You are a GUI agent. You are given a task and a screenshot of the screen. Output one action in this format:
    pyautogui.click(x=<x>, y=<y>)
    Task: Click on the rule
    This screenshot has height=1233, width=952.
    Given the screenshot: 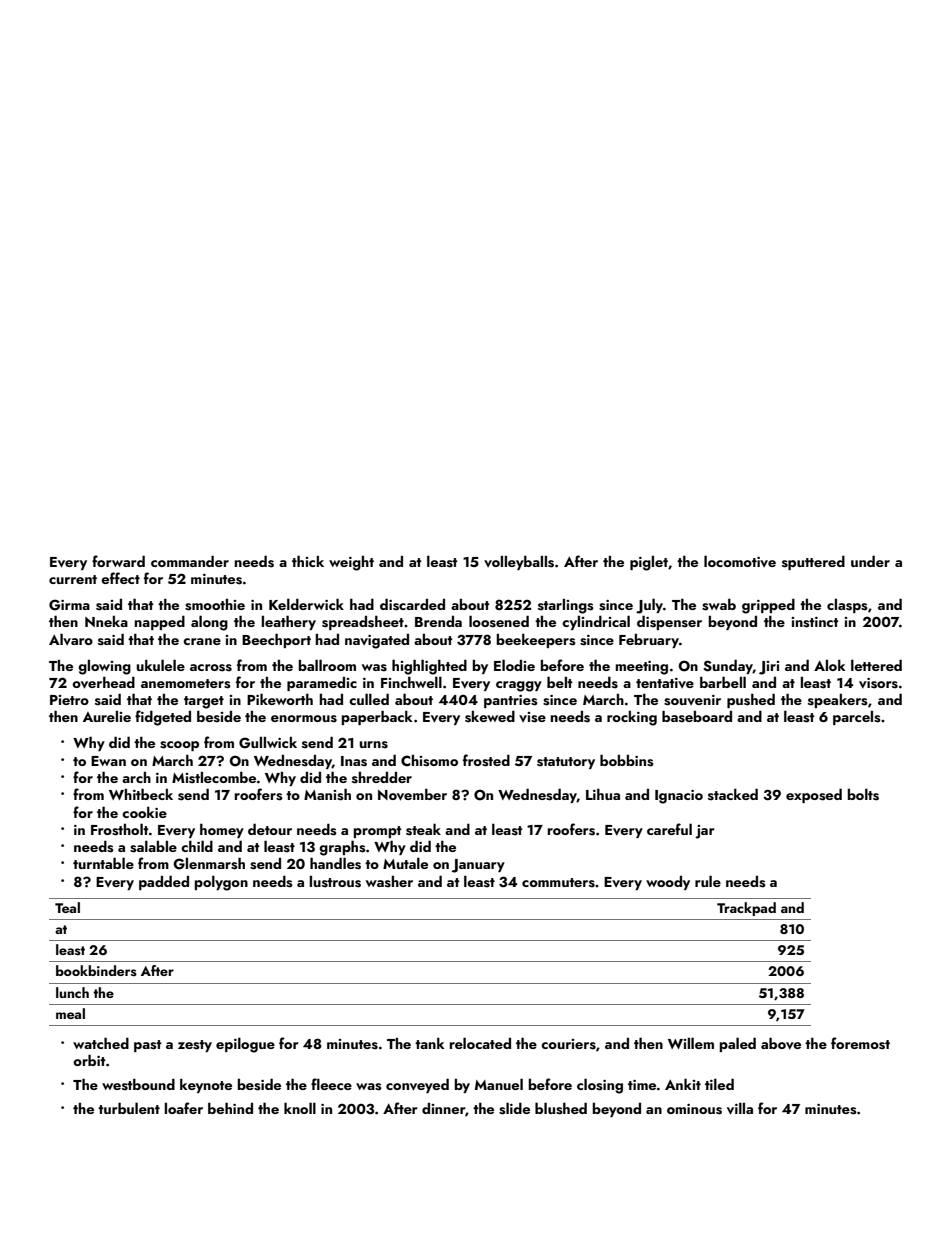 What is the action you would take?
    pyautogui.click(x=708, y=881)
